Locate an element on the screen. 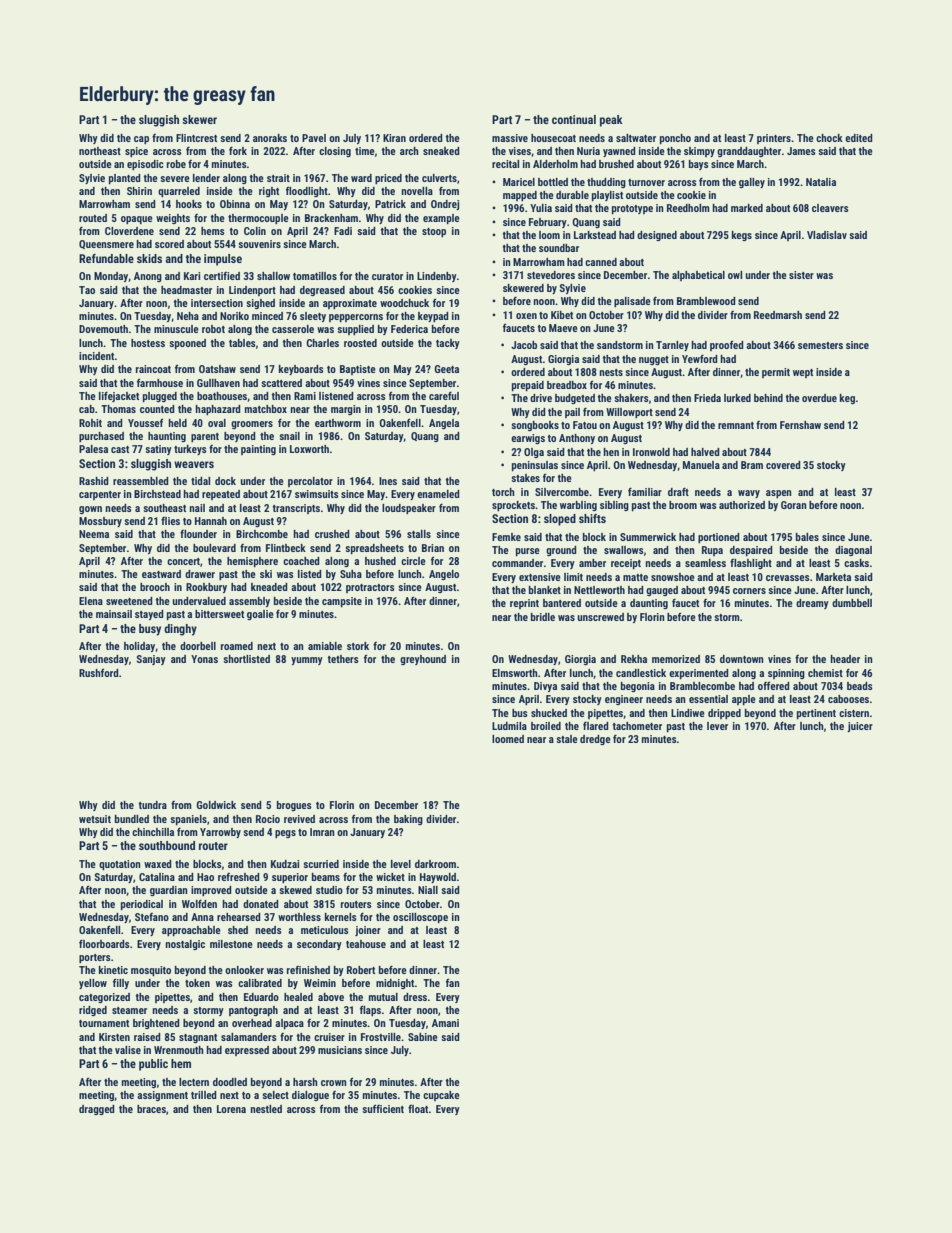  lever is located at coordinates (717, 726).
